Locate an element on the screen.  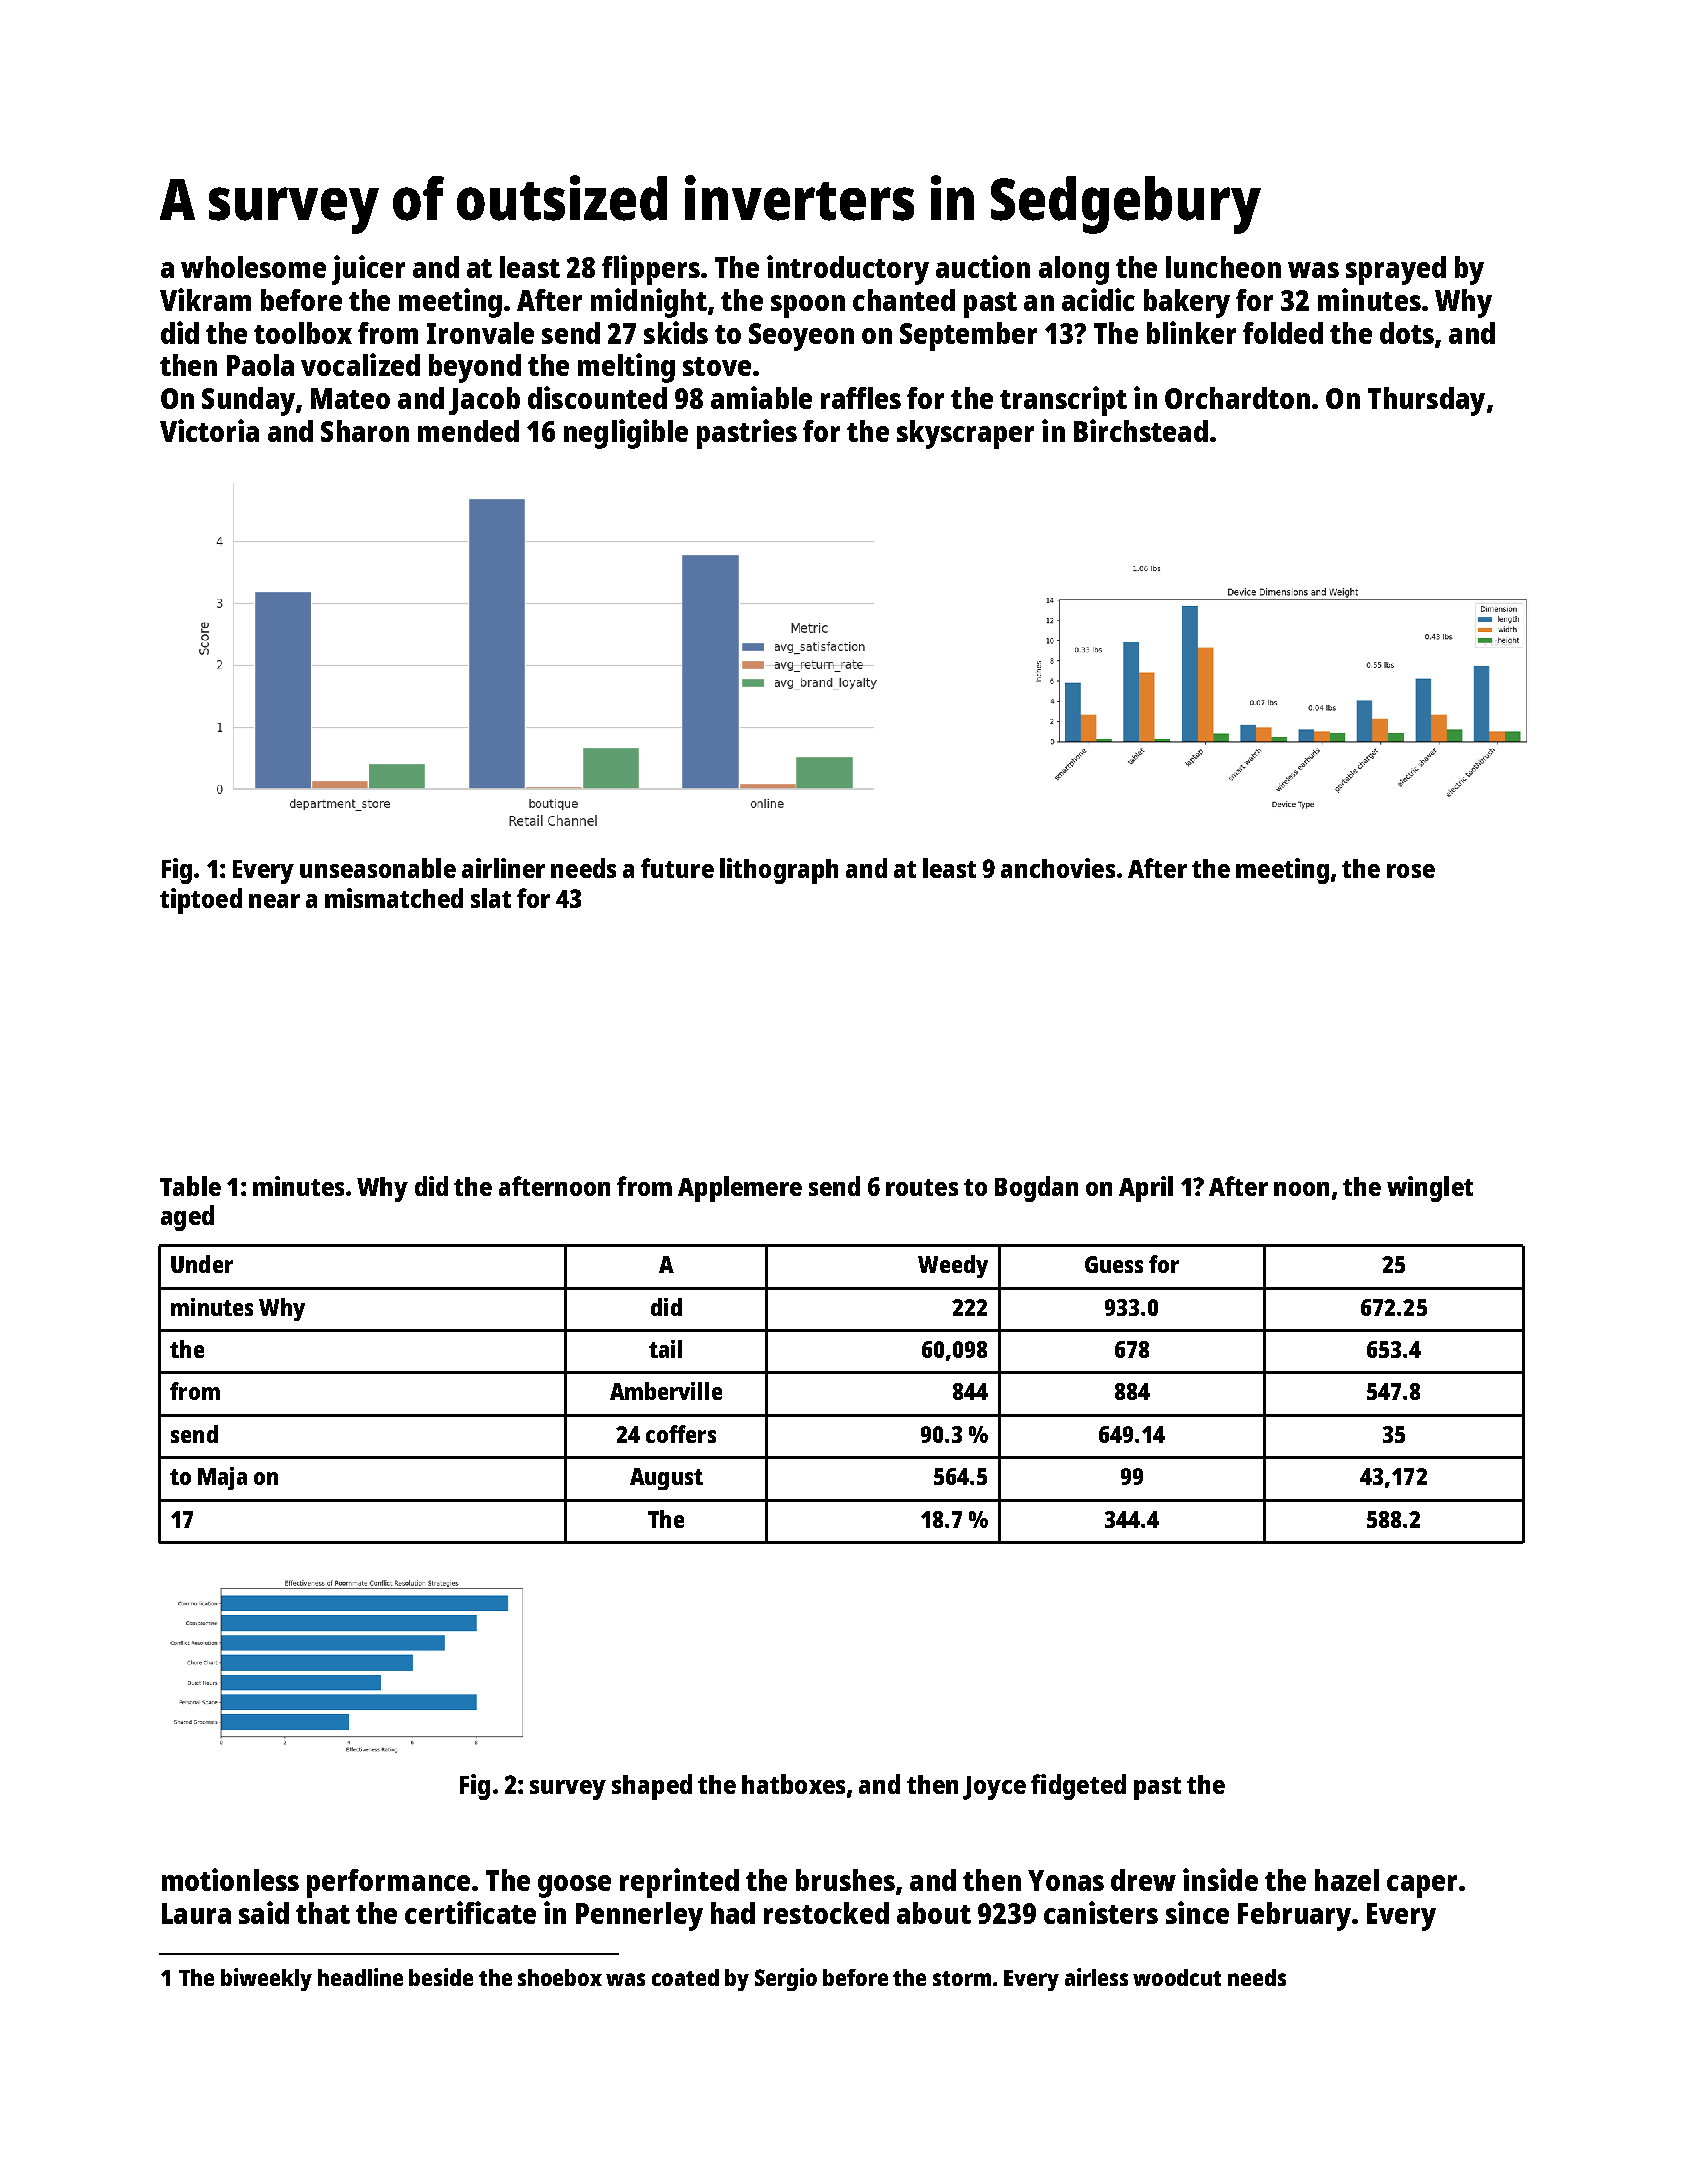
airliner is located at coordinates (503, 868).
